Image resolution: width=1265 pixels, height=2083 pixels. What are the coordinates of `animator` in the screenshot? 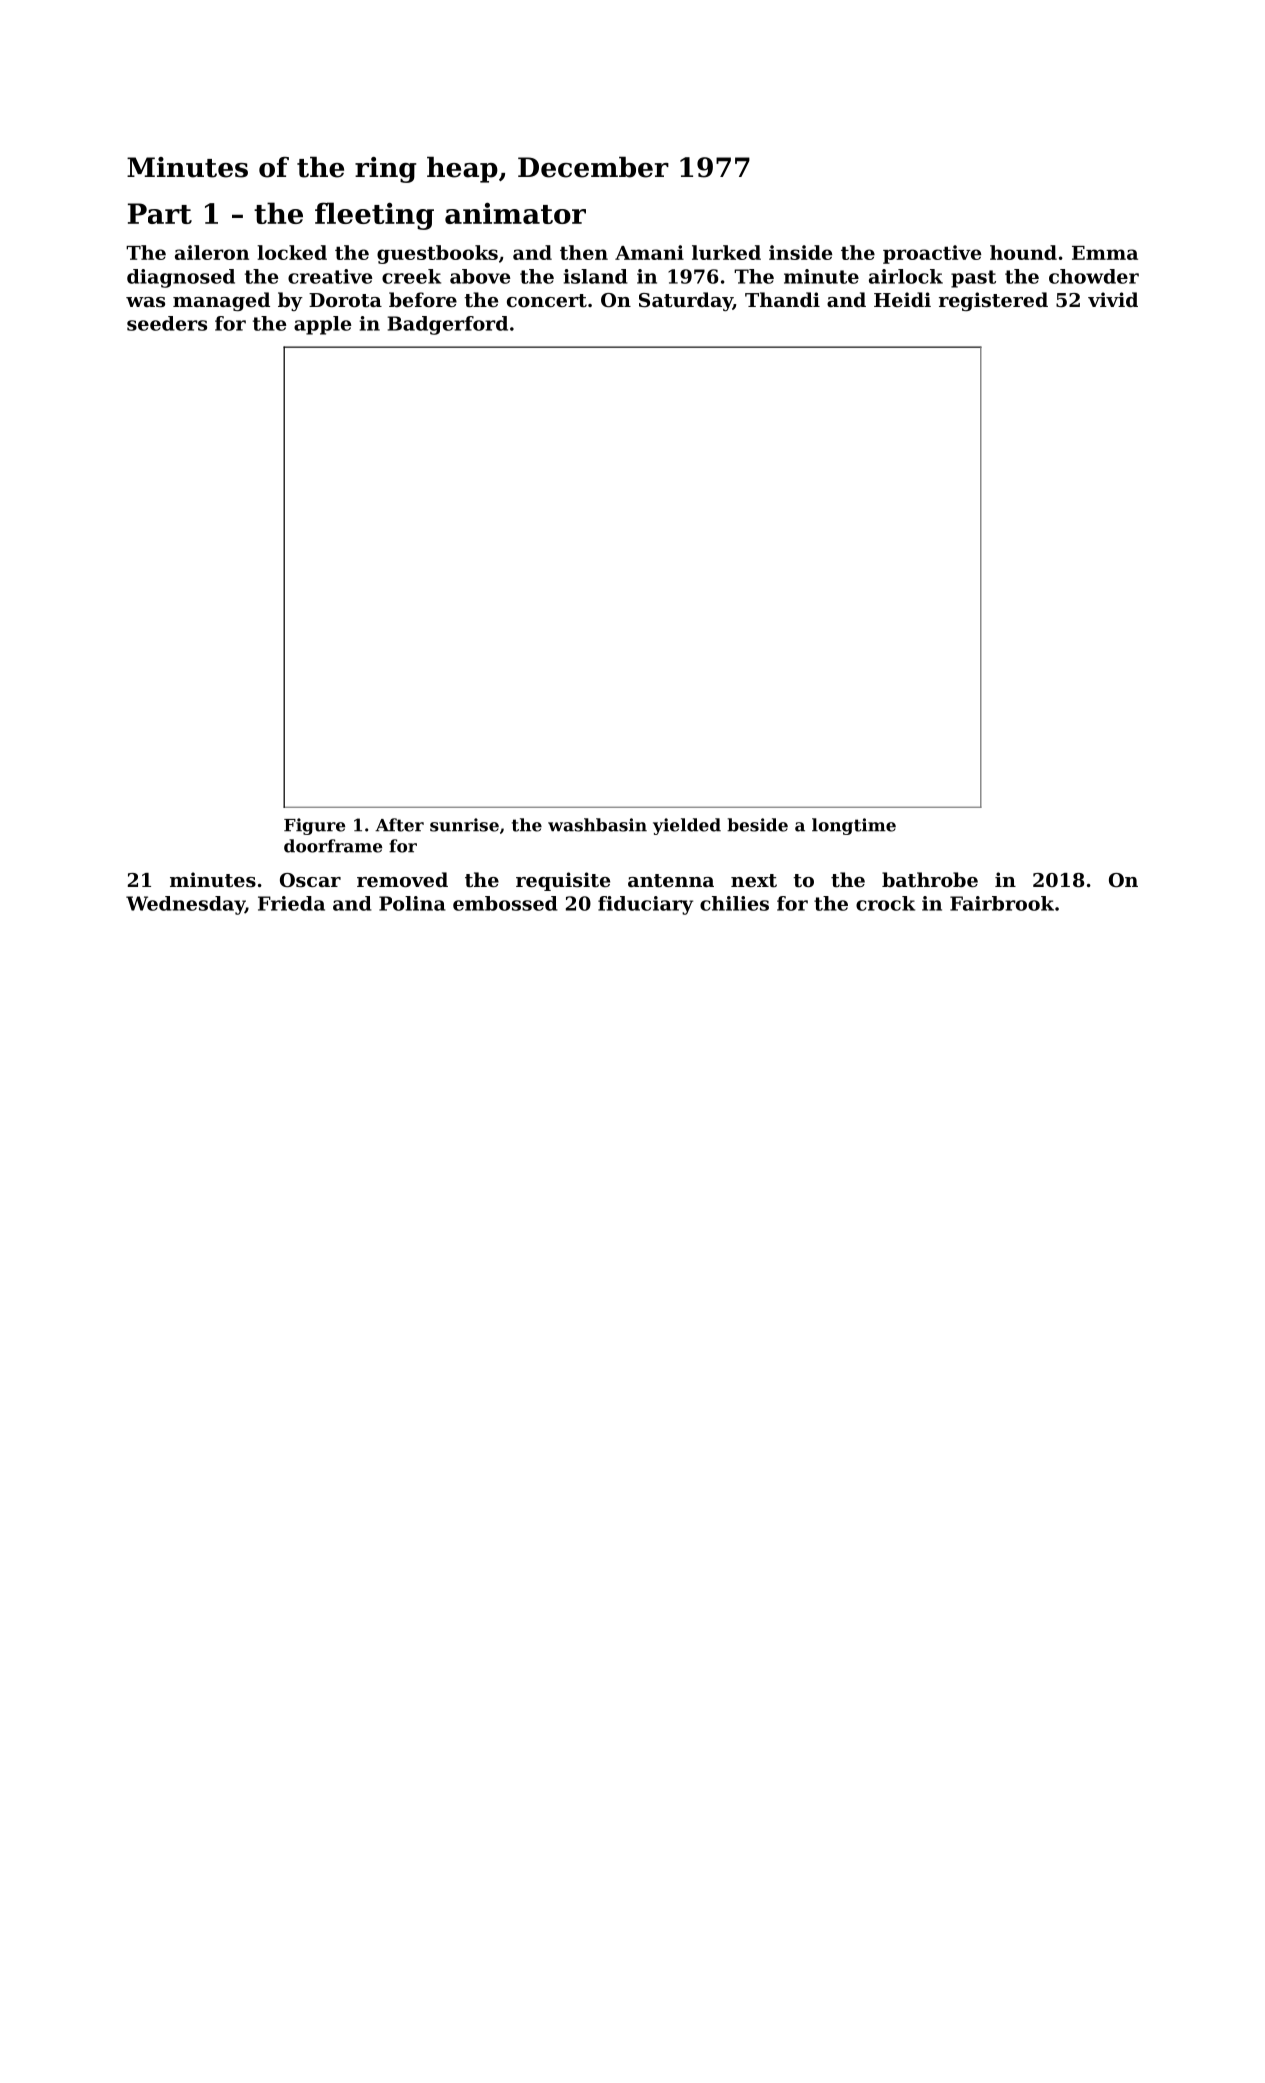 It's located at (515, 213).
